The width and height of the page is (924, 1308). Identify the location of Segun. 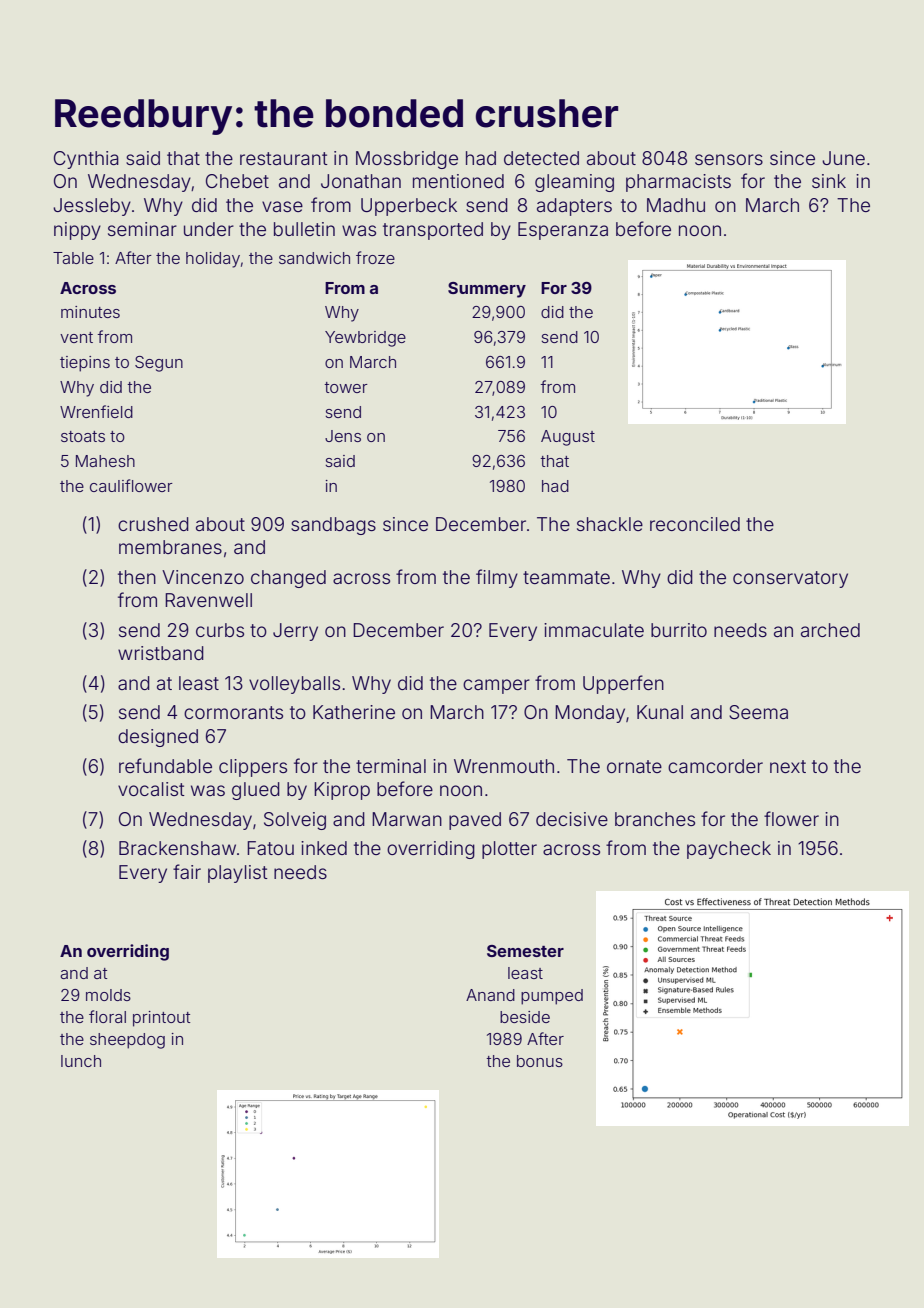
(159, 364).
